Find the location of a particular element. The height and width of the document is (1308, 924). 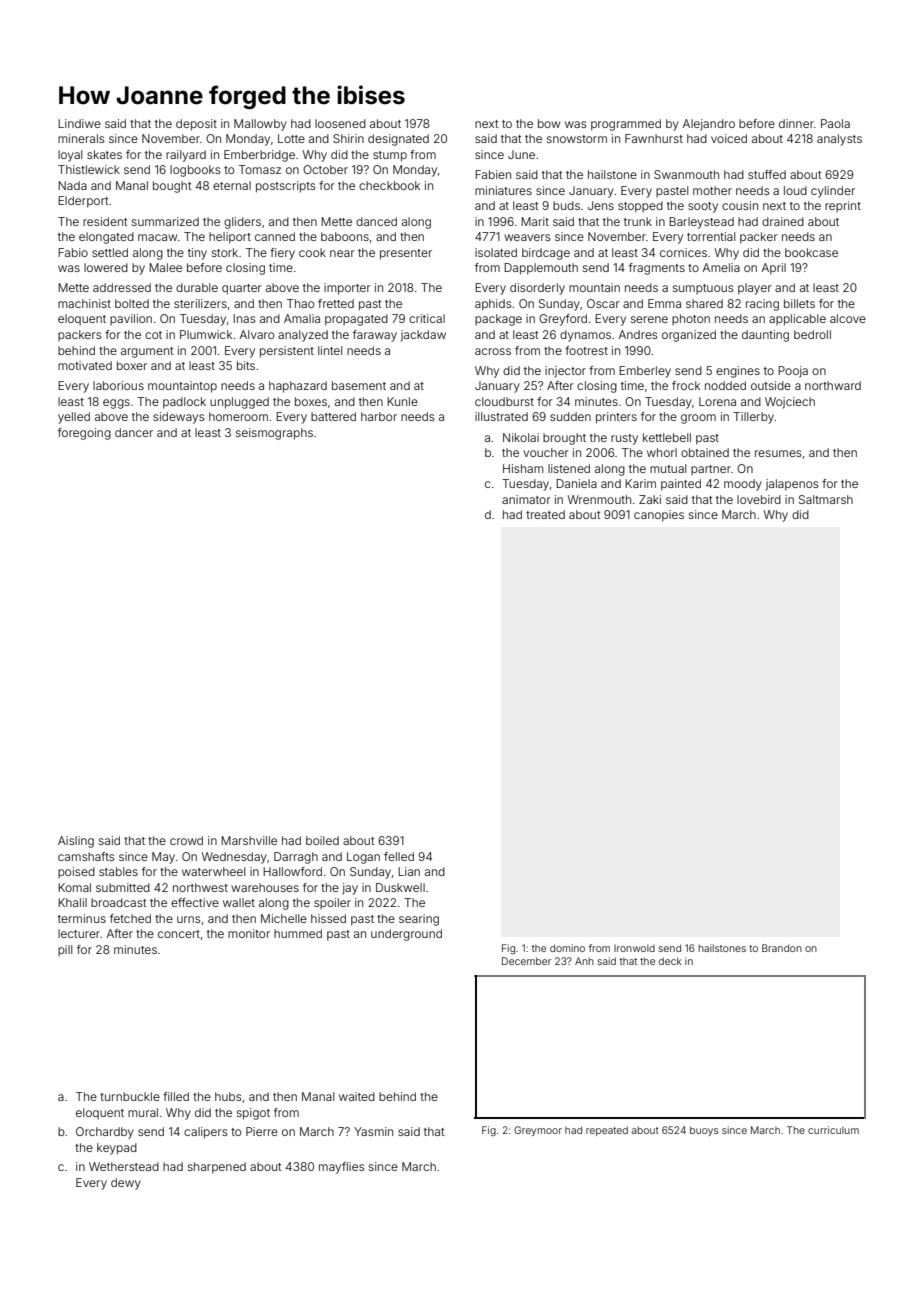

Fabio is located at coordinates (73, 252).
